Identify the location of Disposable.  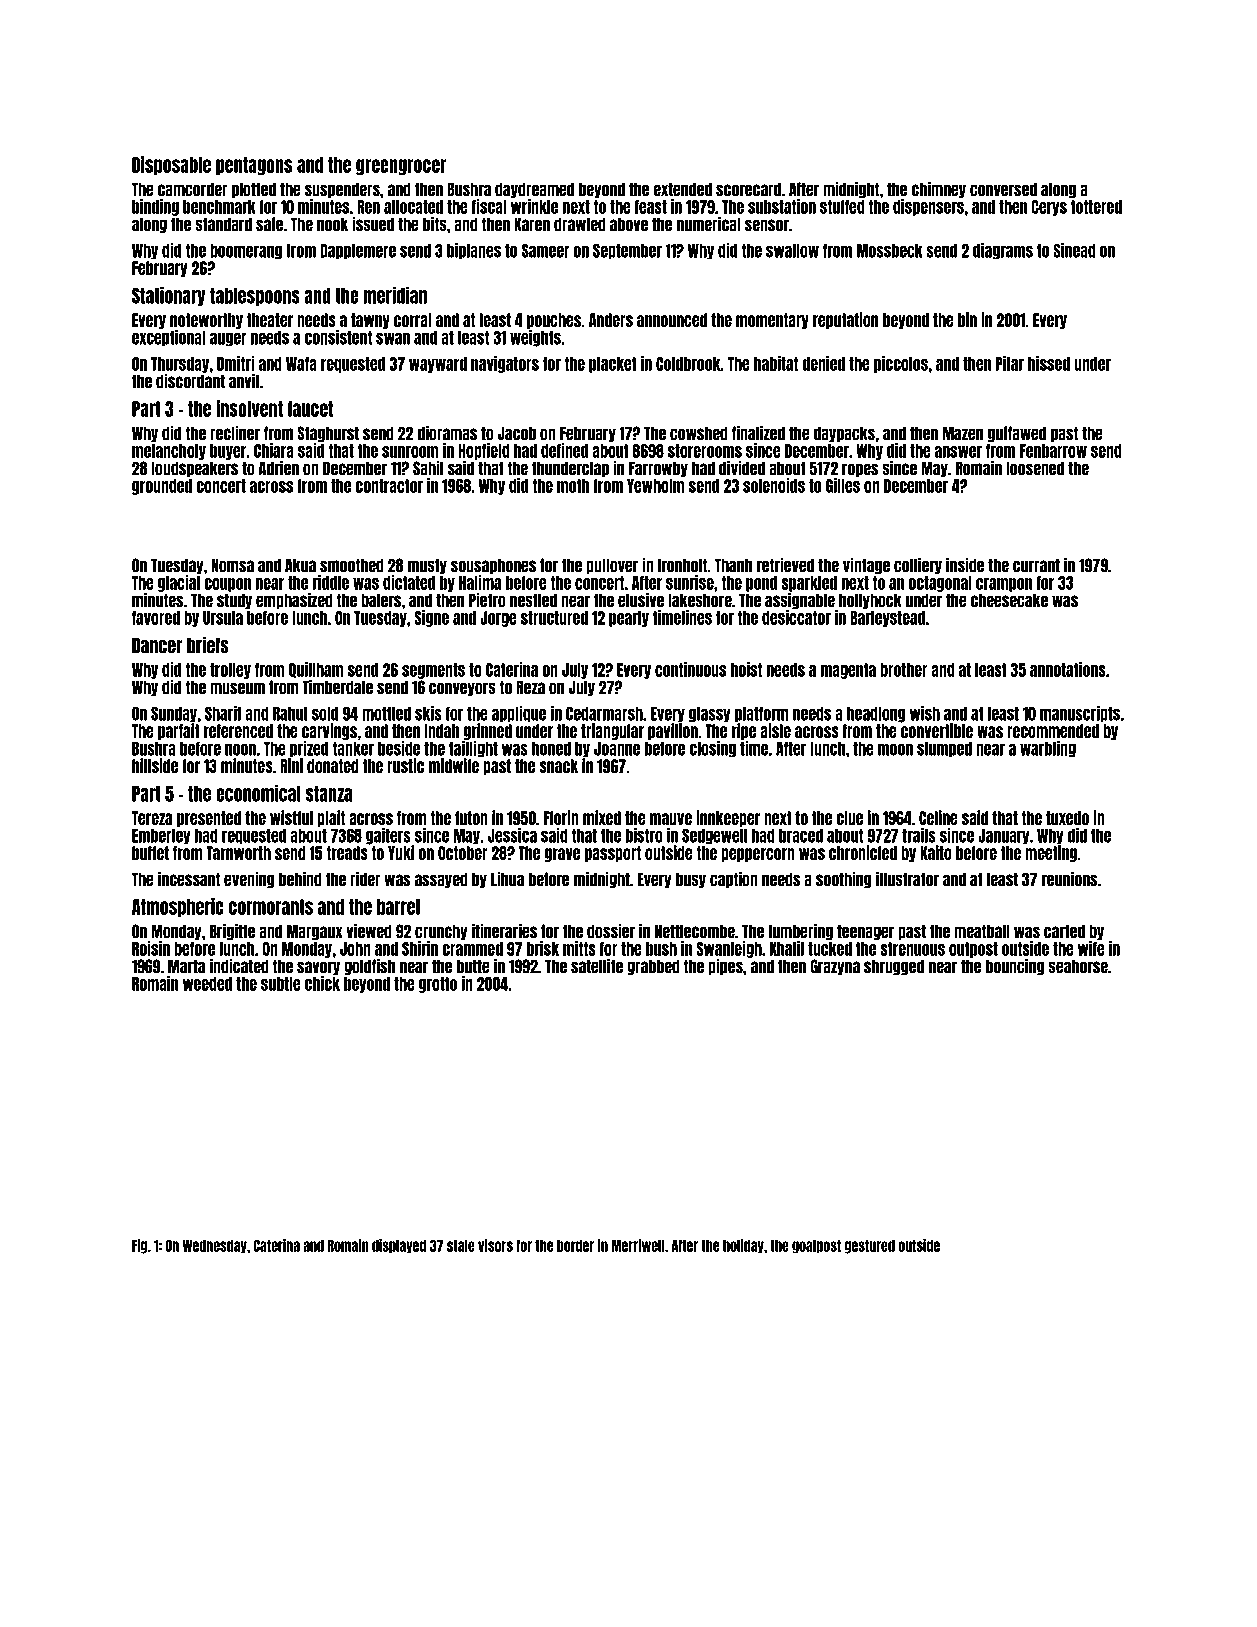
(171, 165).
